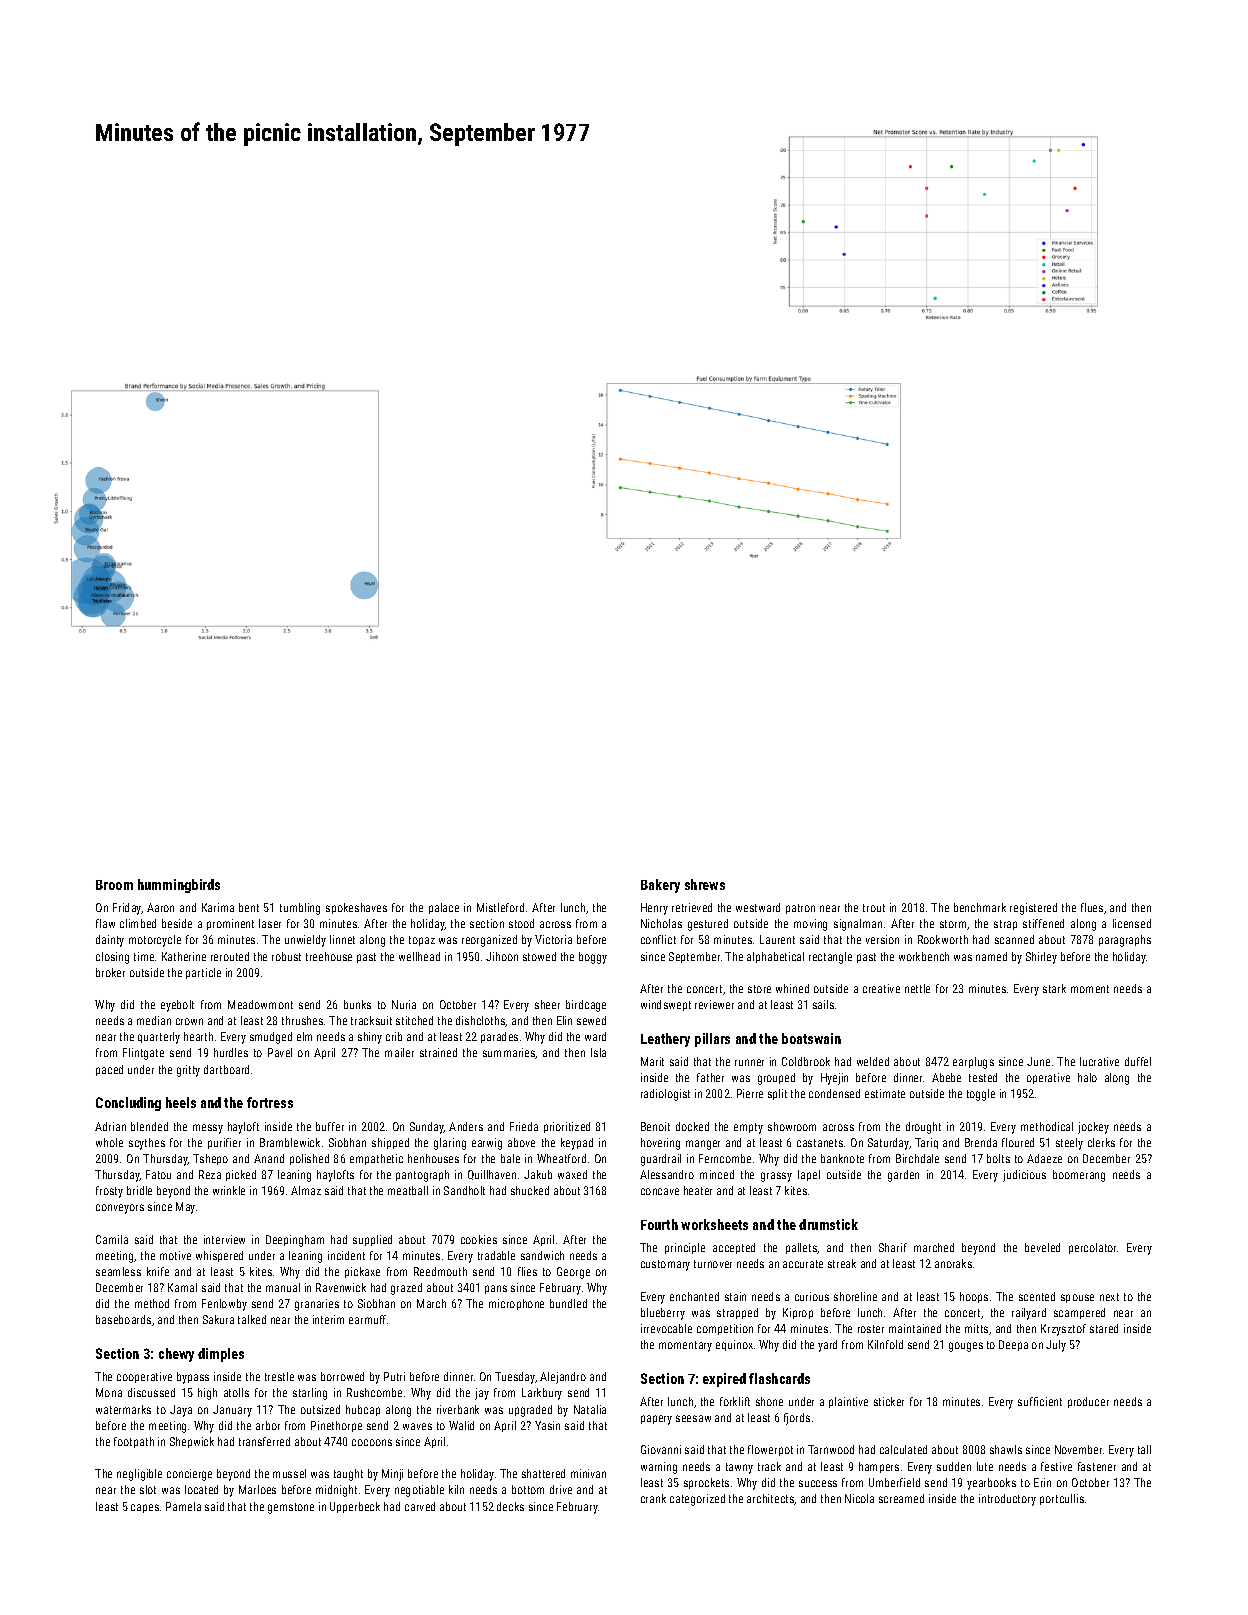 This screenshot has width=1248, height=1615. What do you see at coordinates (134, 1442) in the screenshot?
I see `footpath` at bounding box center [134, 1442].
